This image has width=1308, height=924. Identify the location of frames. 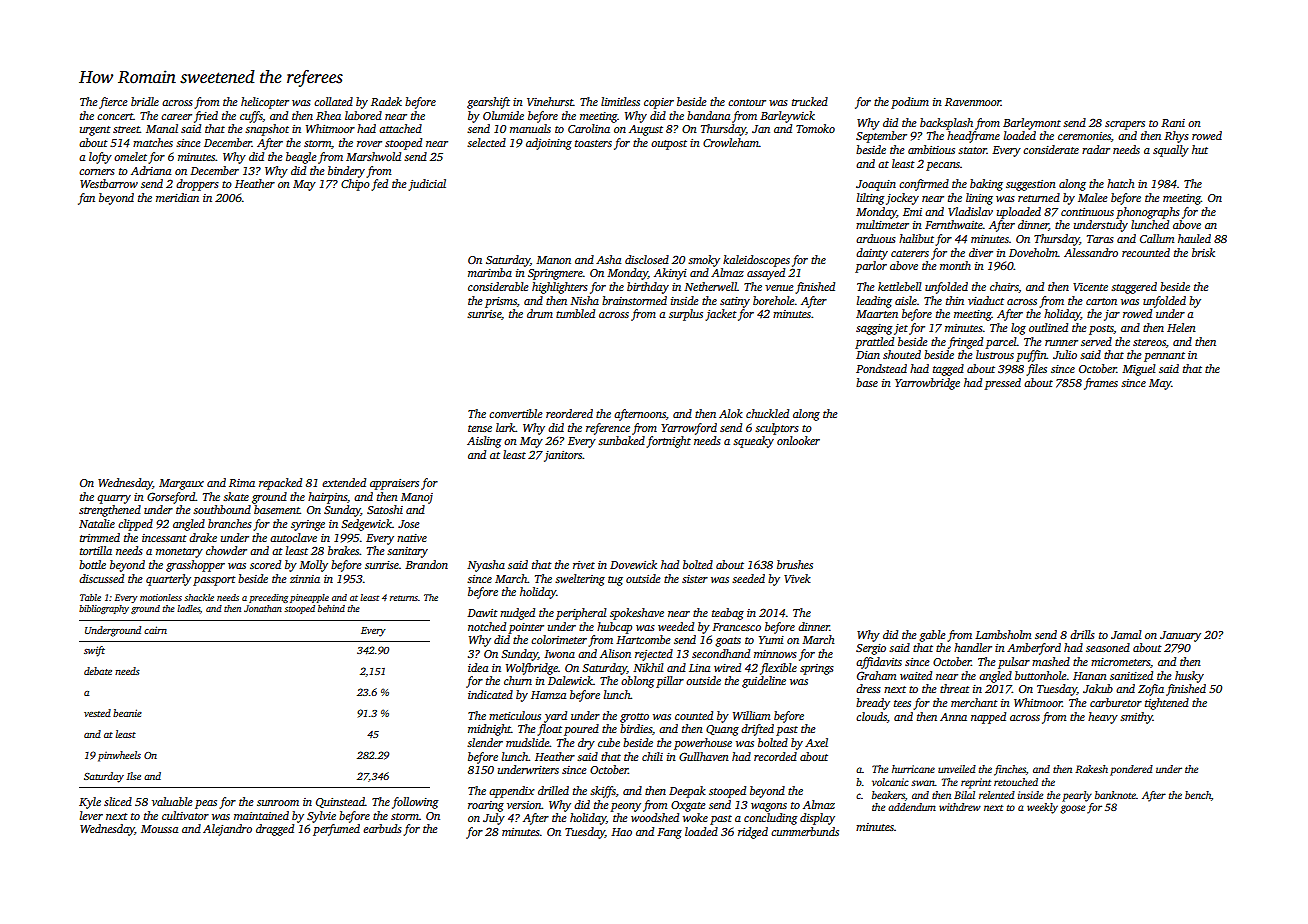
(1101, 384).
